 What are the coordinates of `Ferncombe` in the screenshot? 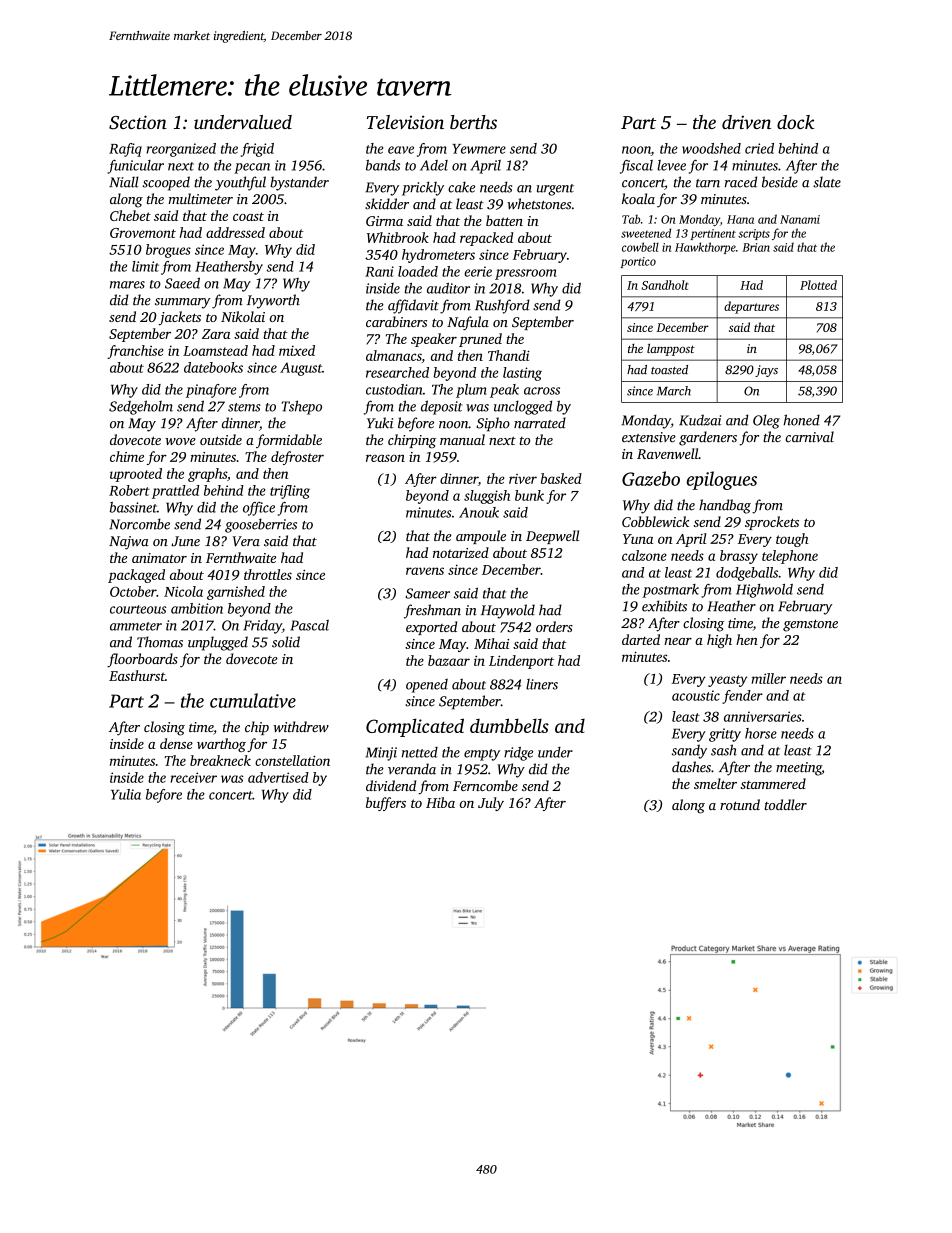 It's located at (485, 785).
